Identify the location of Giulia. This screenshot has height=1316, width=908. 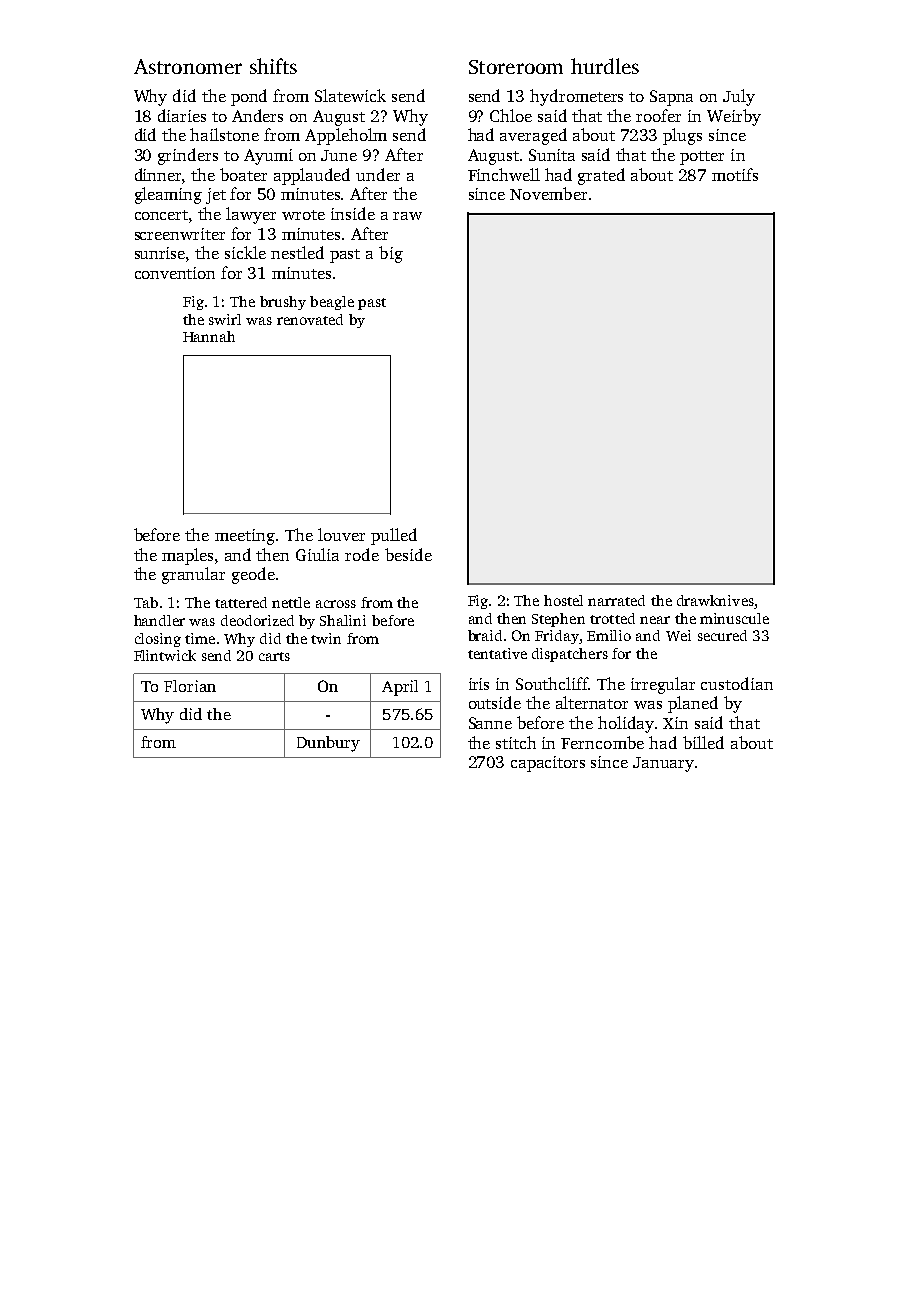
(317, 554).
